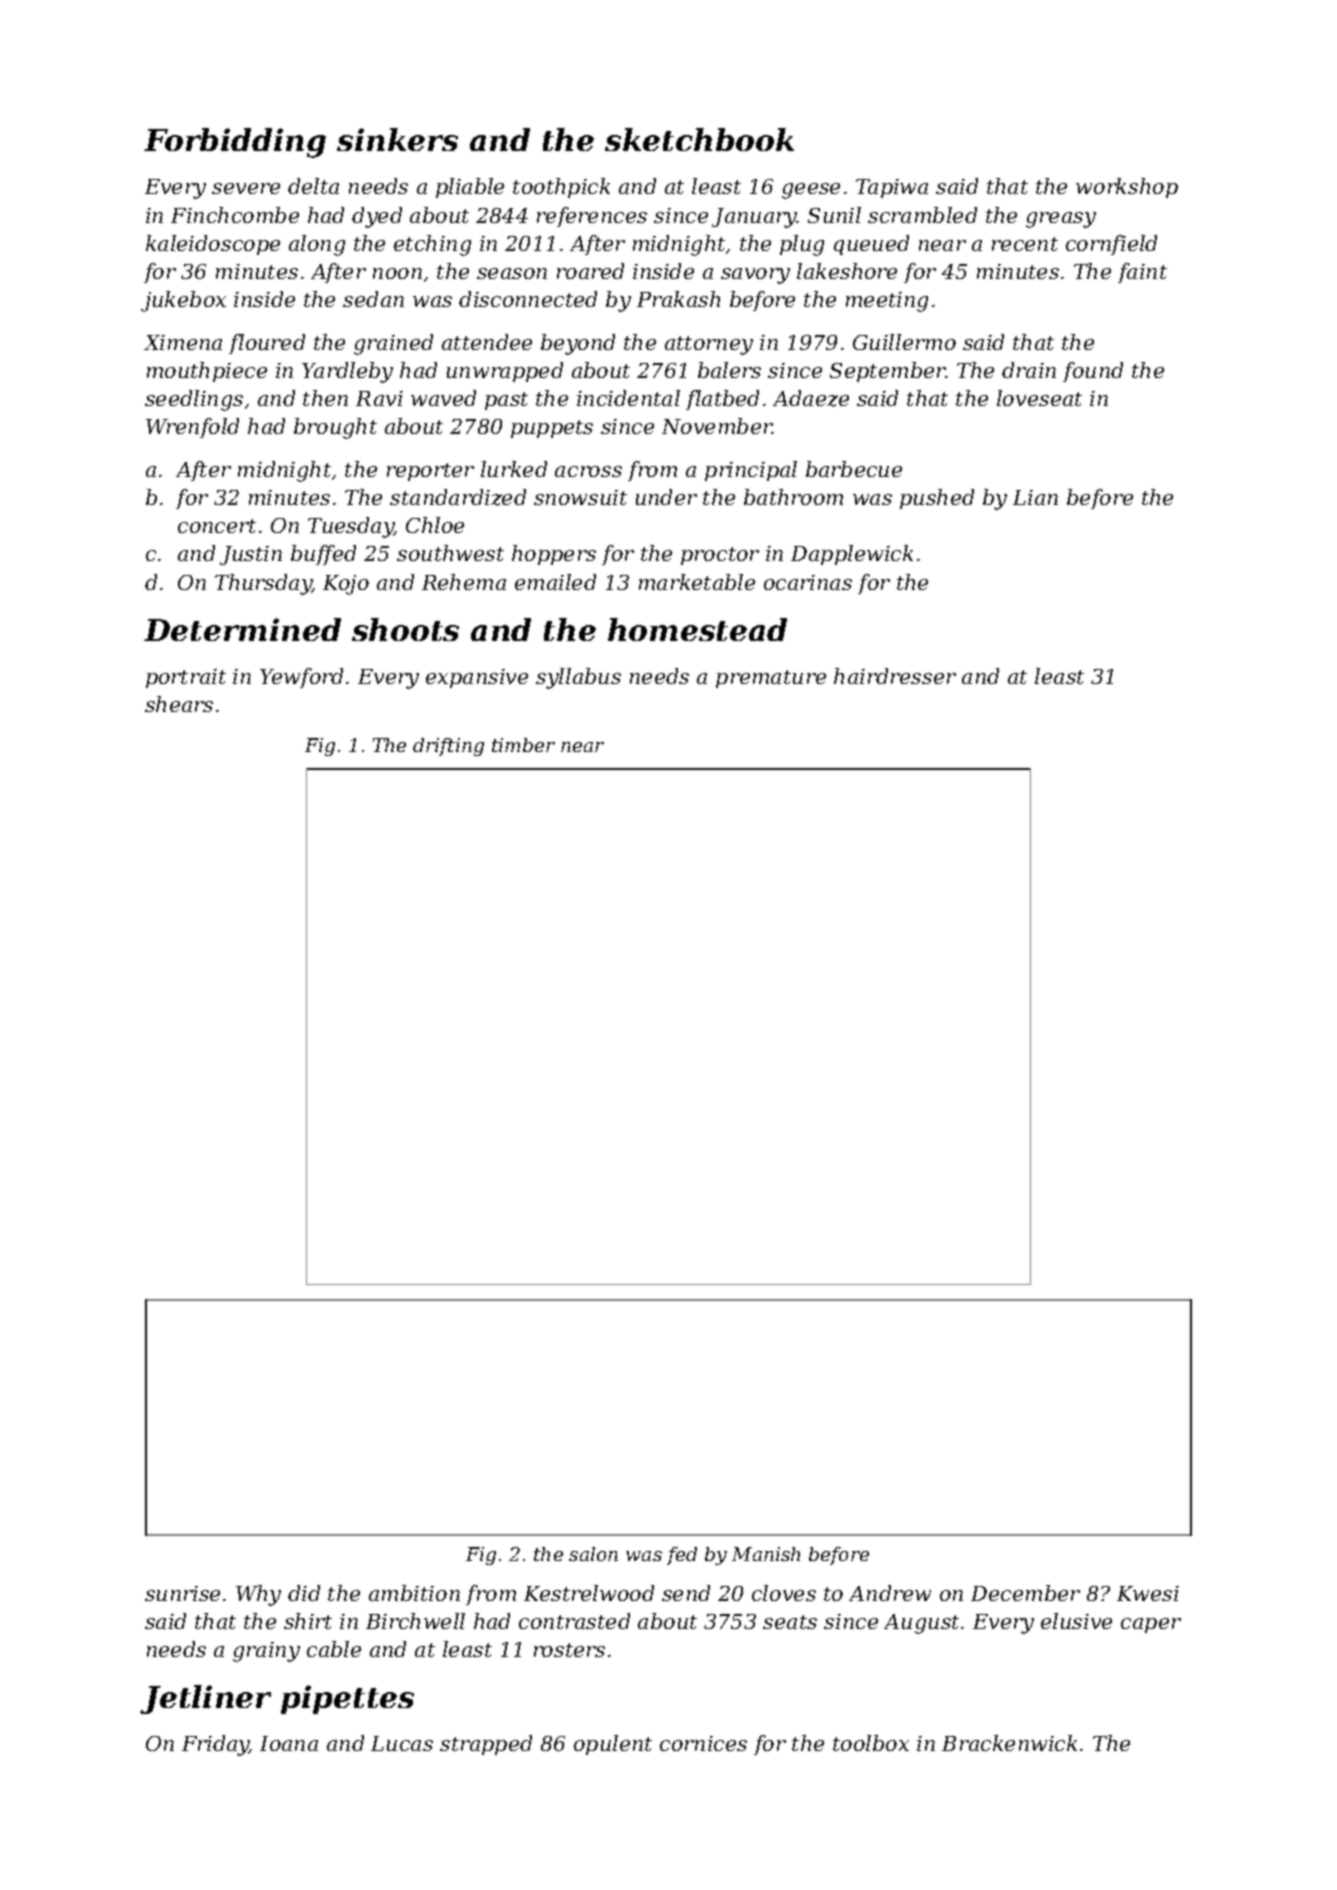 This page has width=1337, height=1890. What do you see at coordinates (592, 217) in the page?
I see `references` at bounding box center [592, 217].
